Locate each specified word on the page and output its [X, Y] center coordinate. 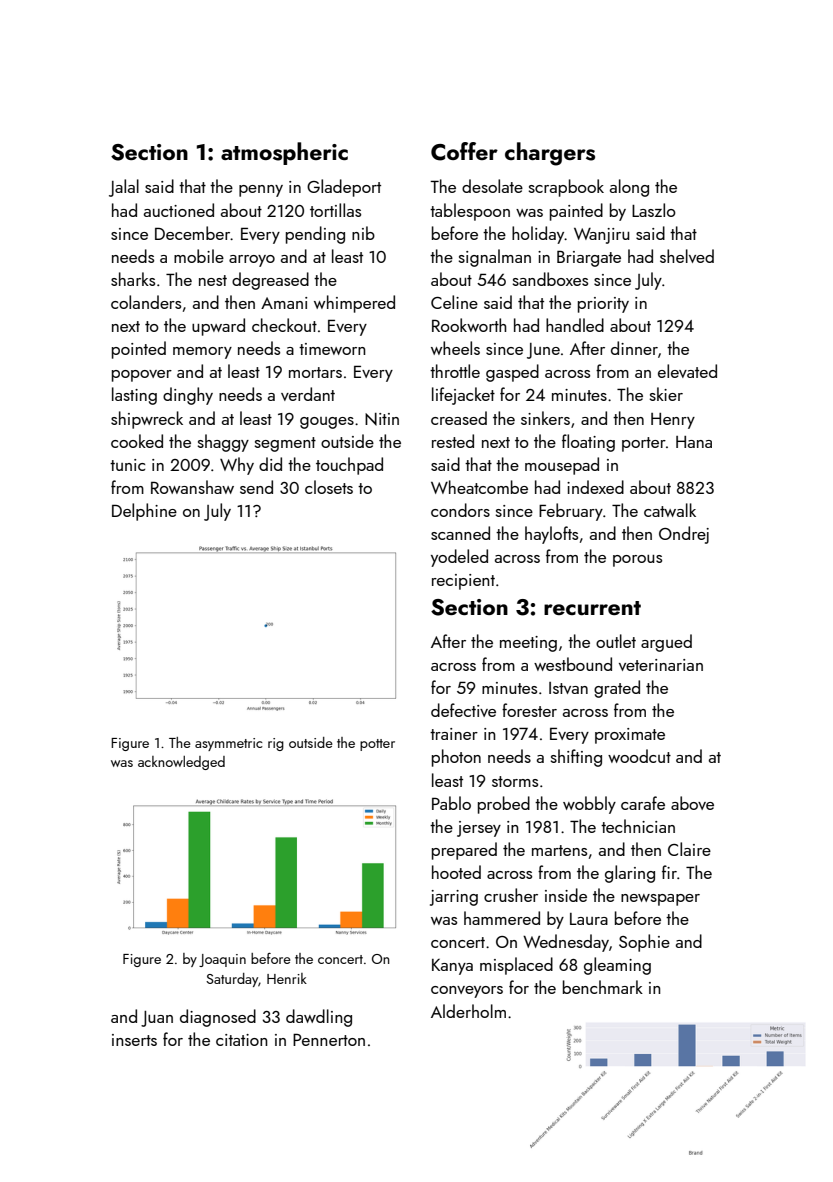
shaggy [223, 443]
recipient [463, 582]
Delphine [144, 512]
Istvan [568, 688]
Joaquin [222, 960]
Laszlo [654, 210]
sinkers [545, 418]
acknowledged [181, 763]
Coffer [464, 151]
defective [463, 710]
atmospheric [284, 153]
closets [329, 487]
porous [637, 561]
